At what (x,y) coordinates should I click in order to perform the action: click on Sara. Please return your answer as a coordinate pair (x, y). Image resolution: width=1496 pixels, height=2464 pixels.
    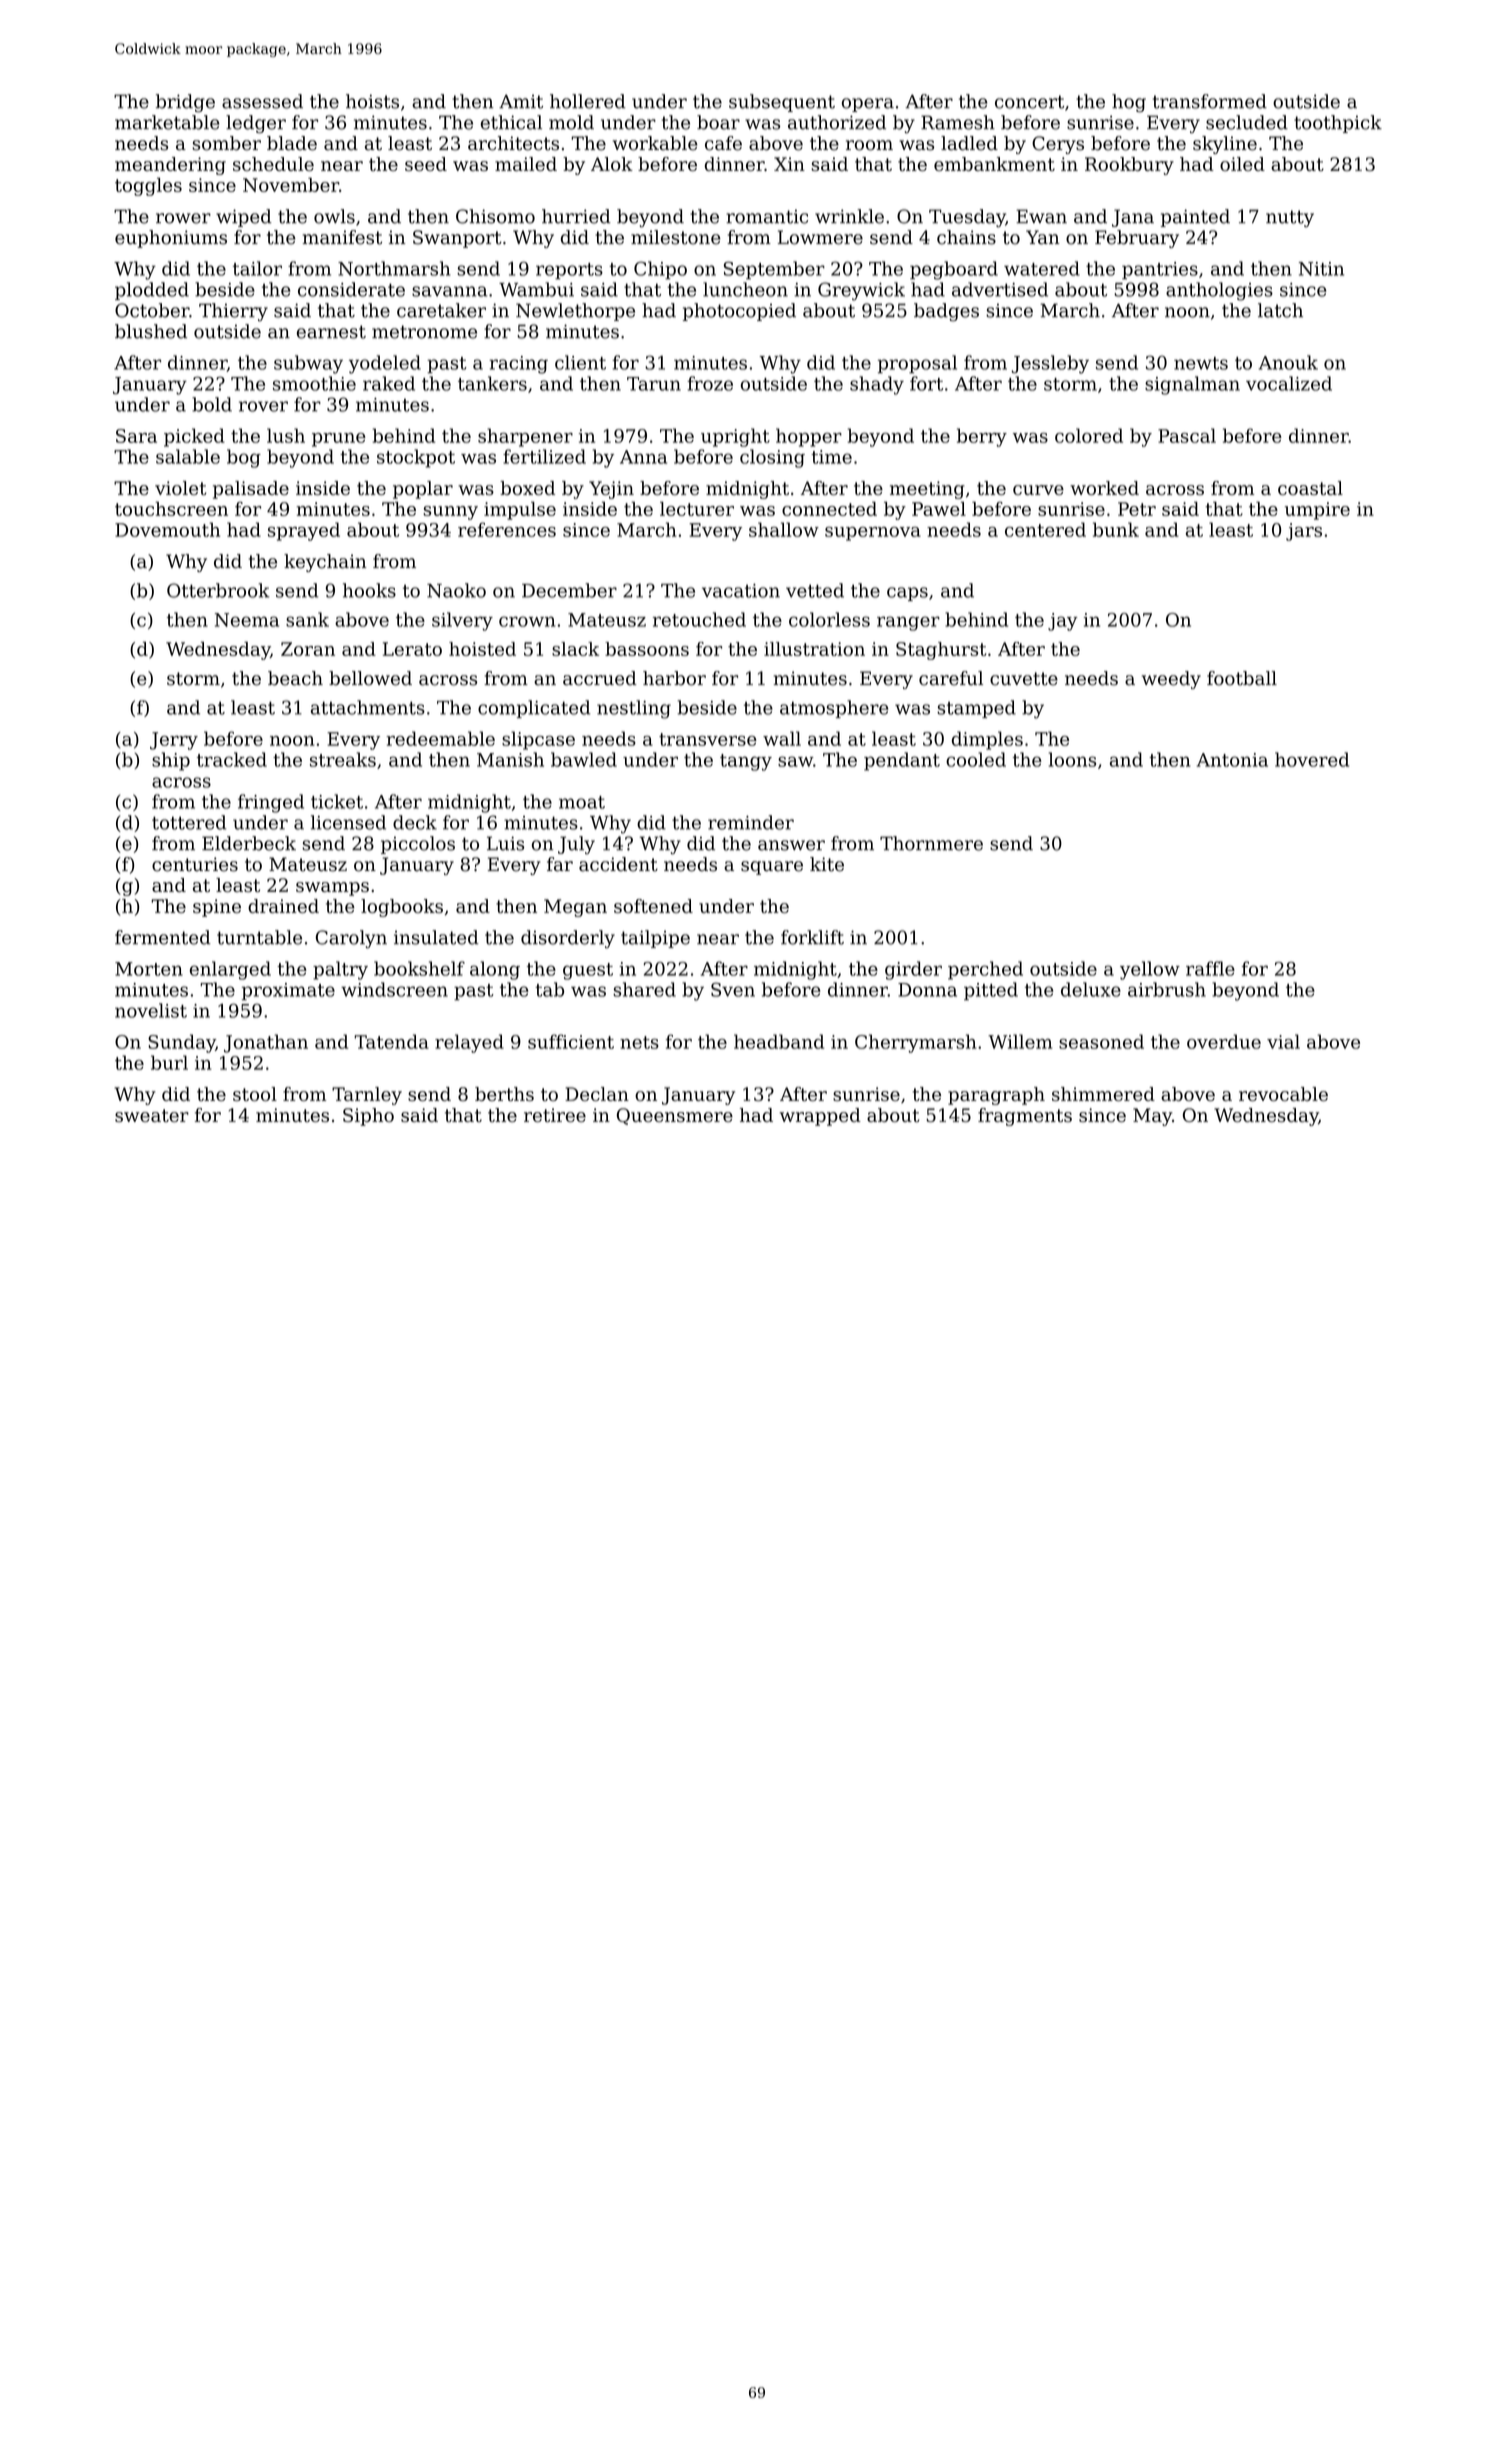
    Looking at the image, I should click on (136, 436).
